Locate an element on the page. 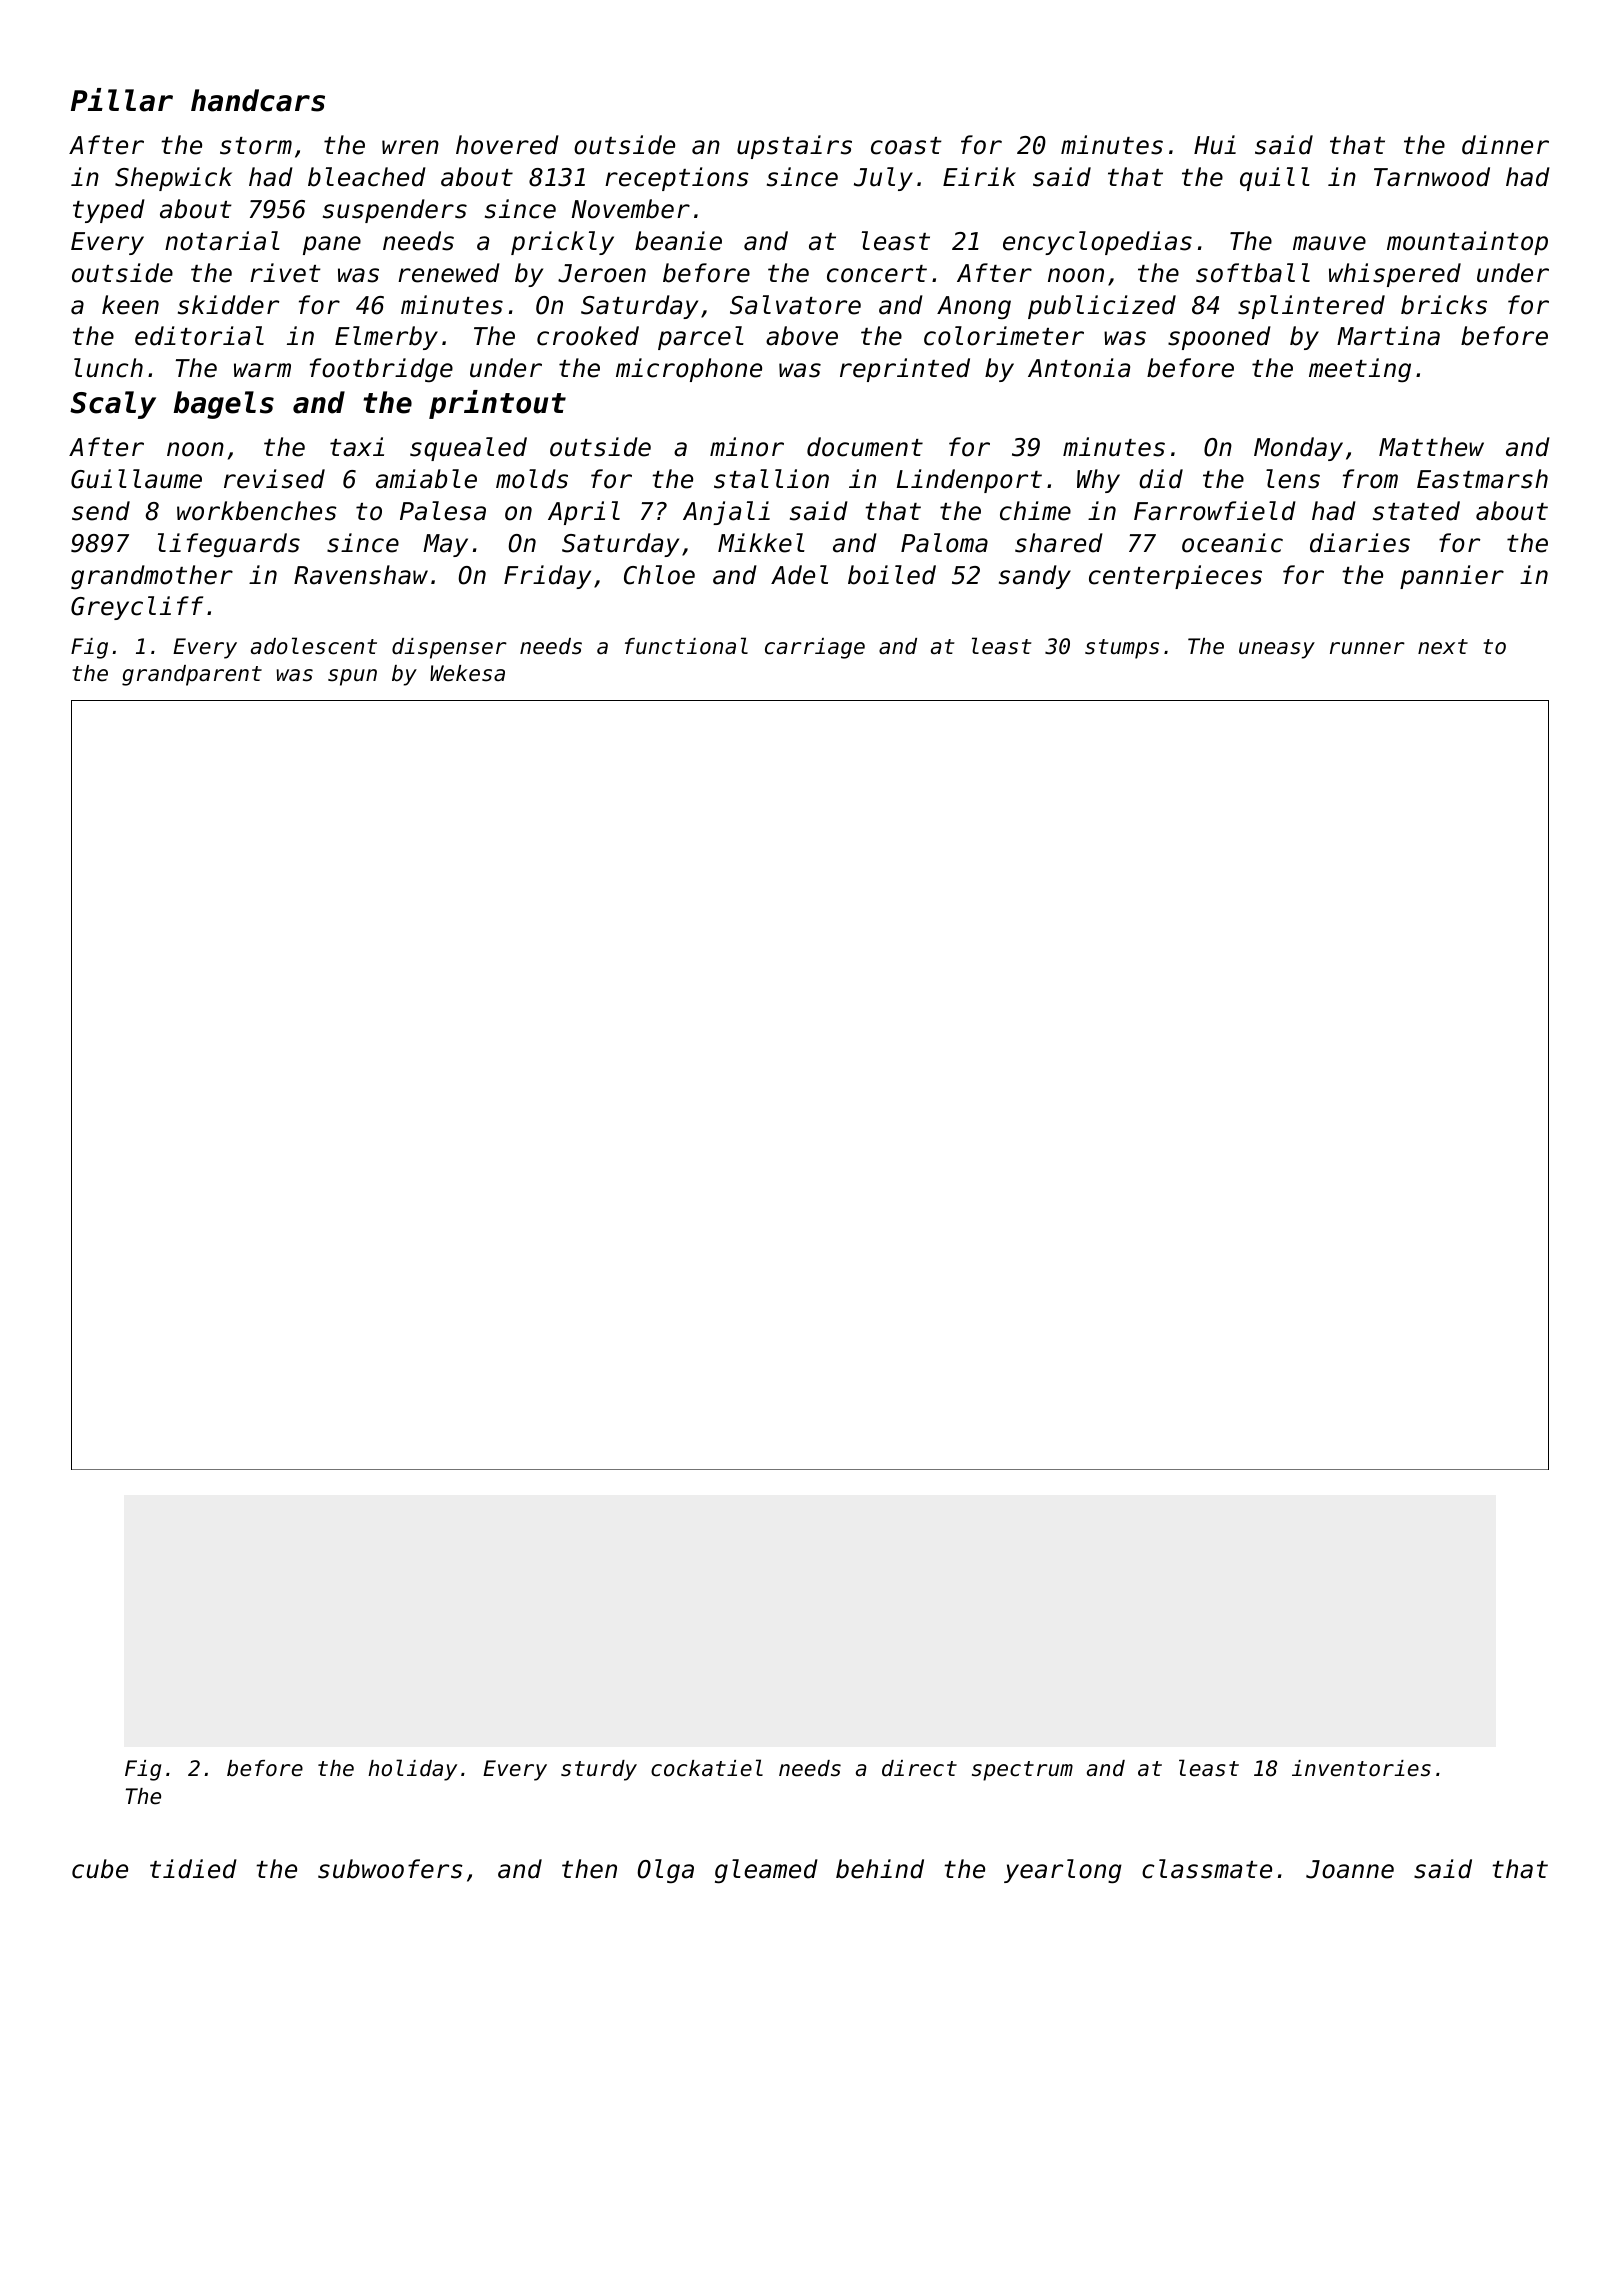 The height and width of the page is (2292, 1620). stumps is located at coordinates (1122, 649).
